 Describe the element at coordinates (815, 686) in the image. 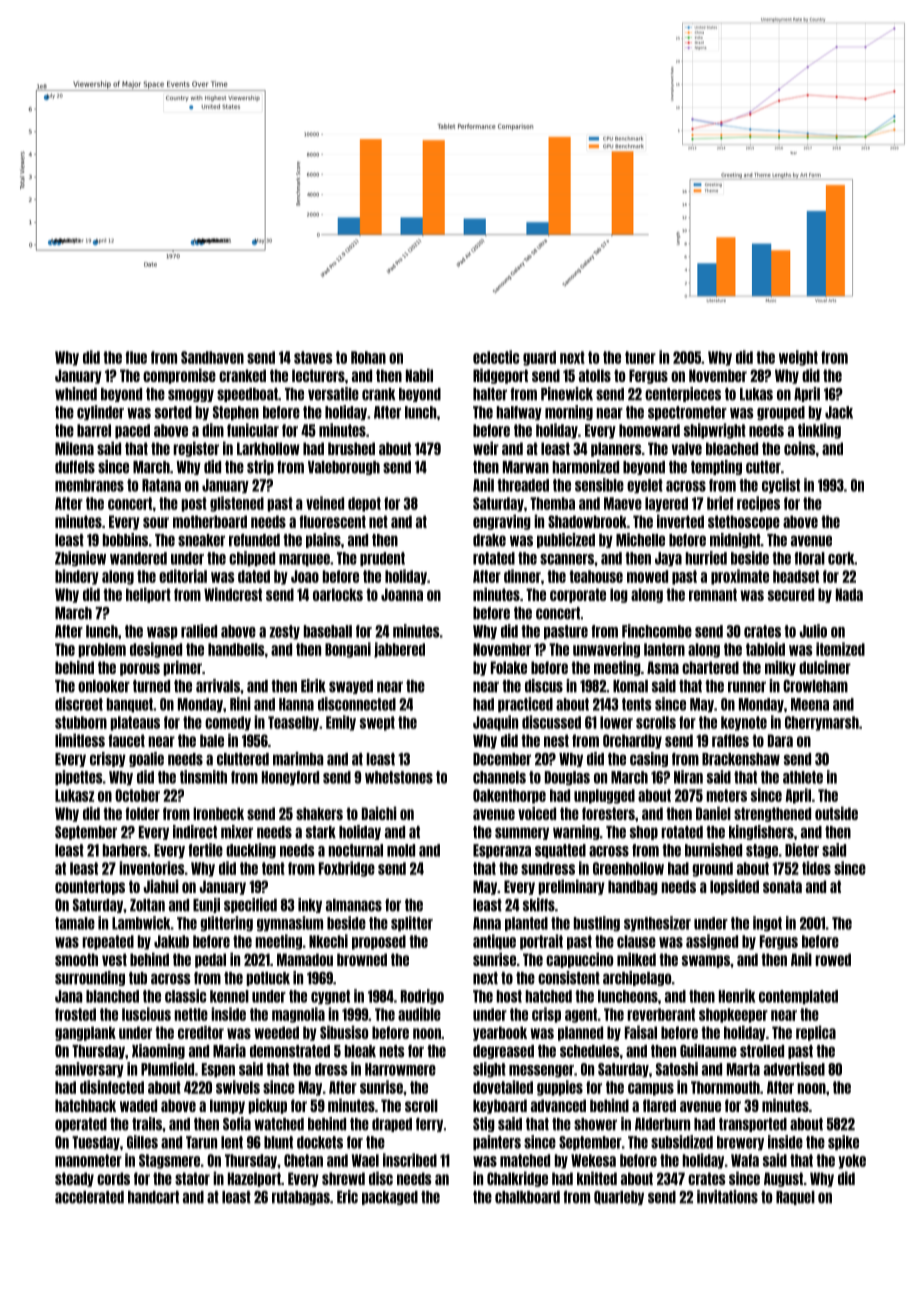

I see `Crowleham` at that location.
